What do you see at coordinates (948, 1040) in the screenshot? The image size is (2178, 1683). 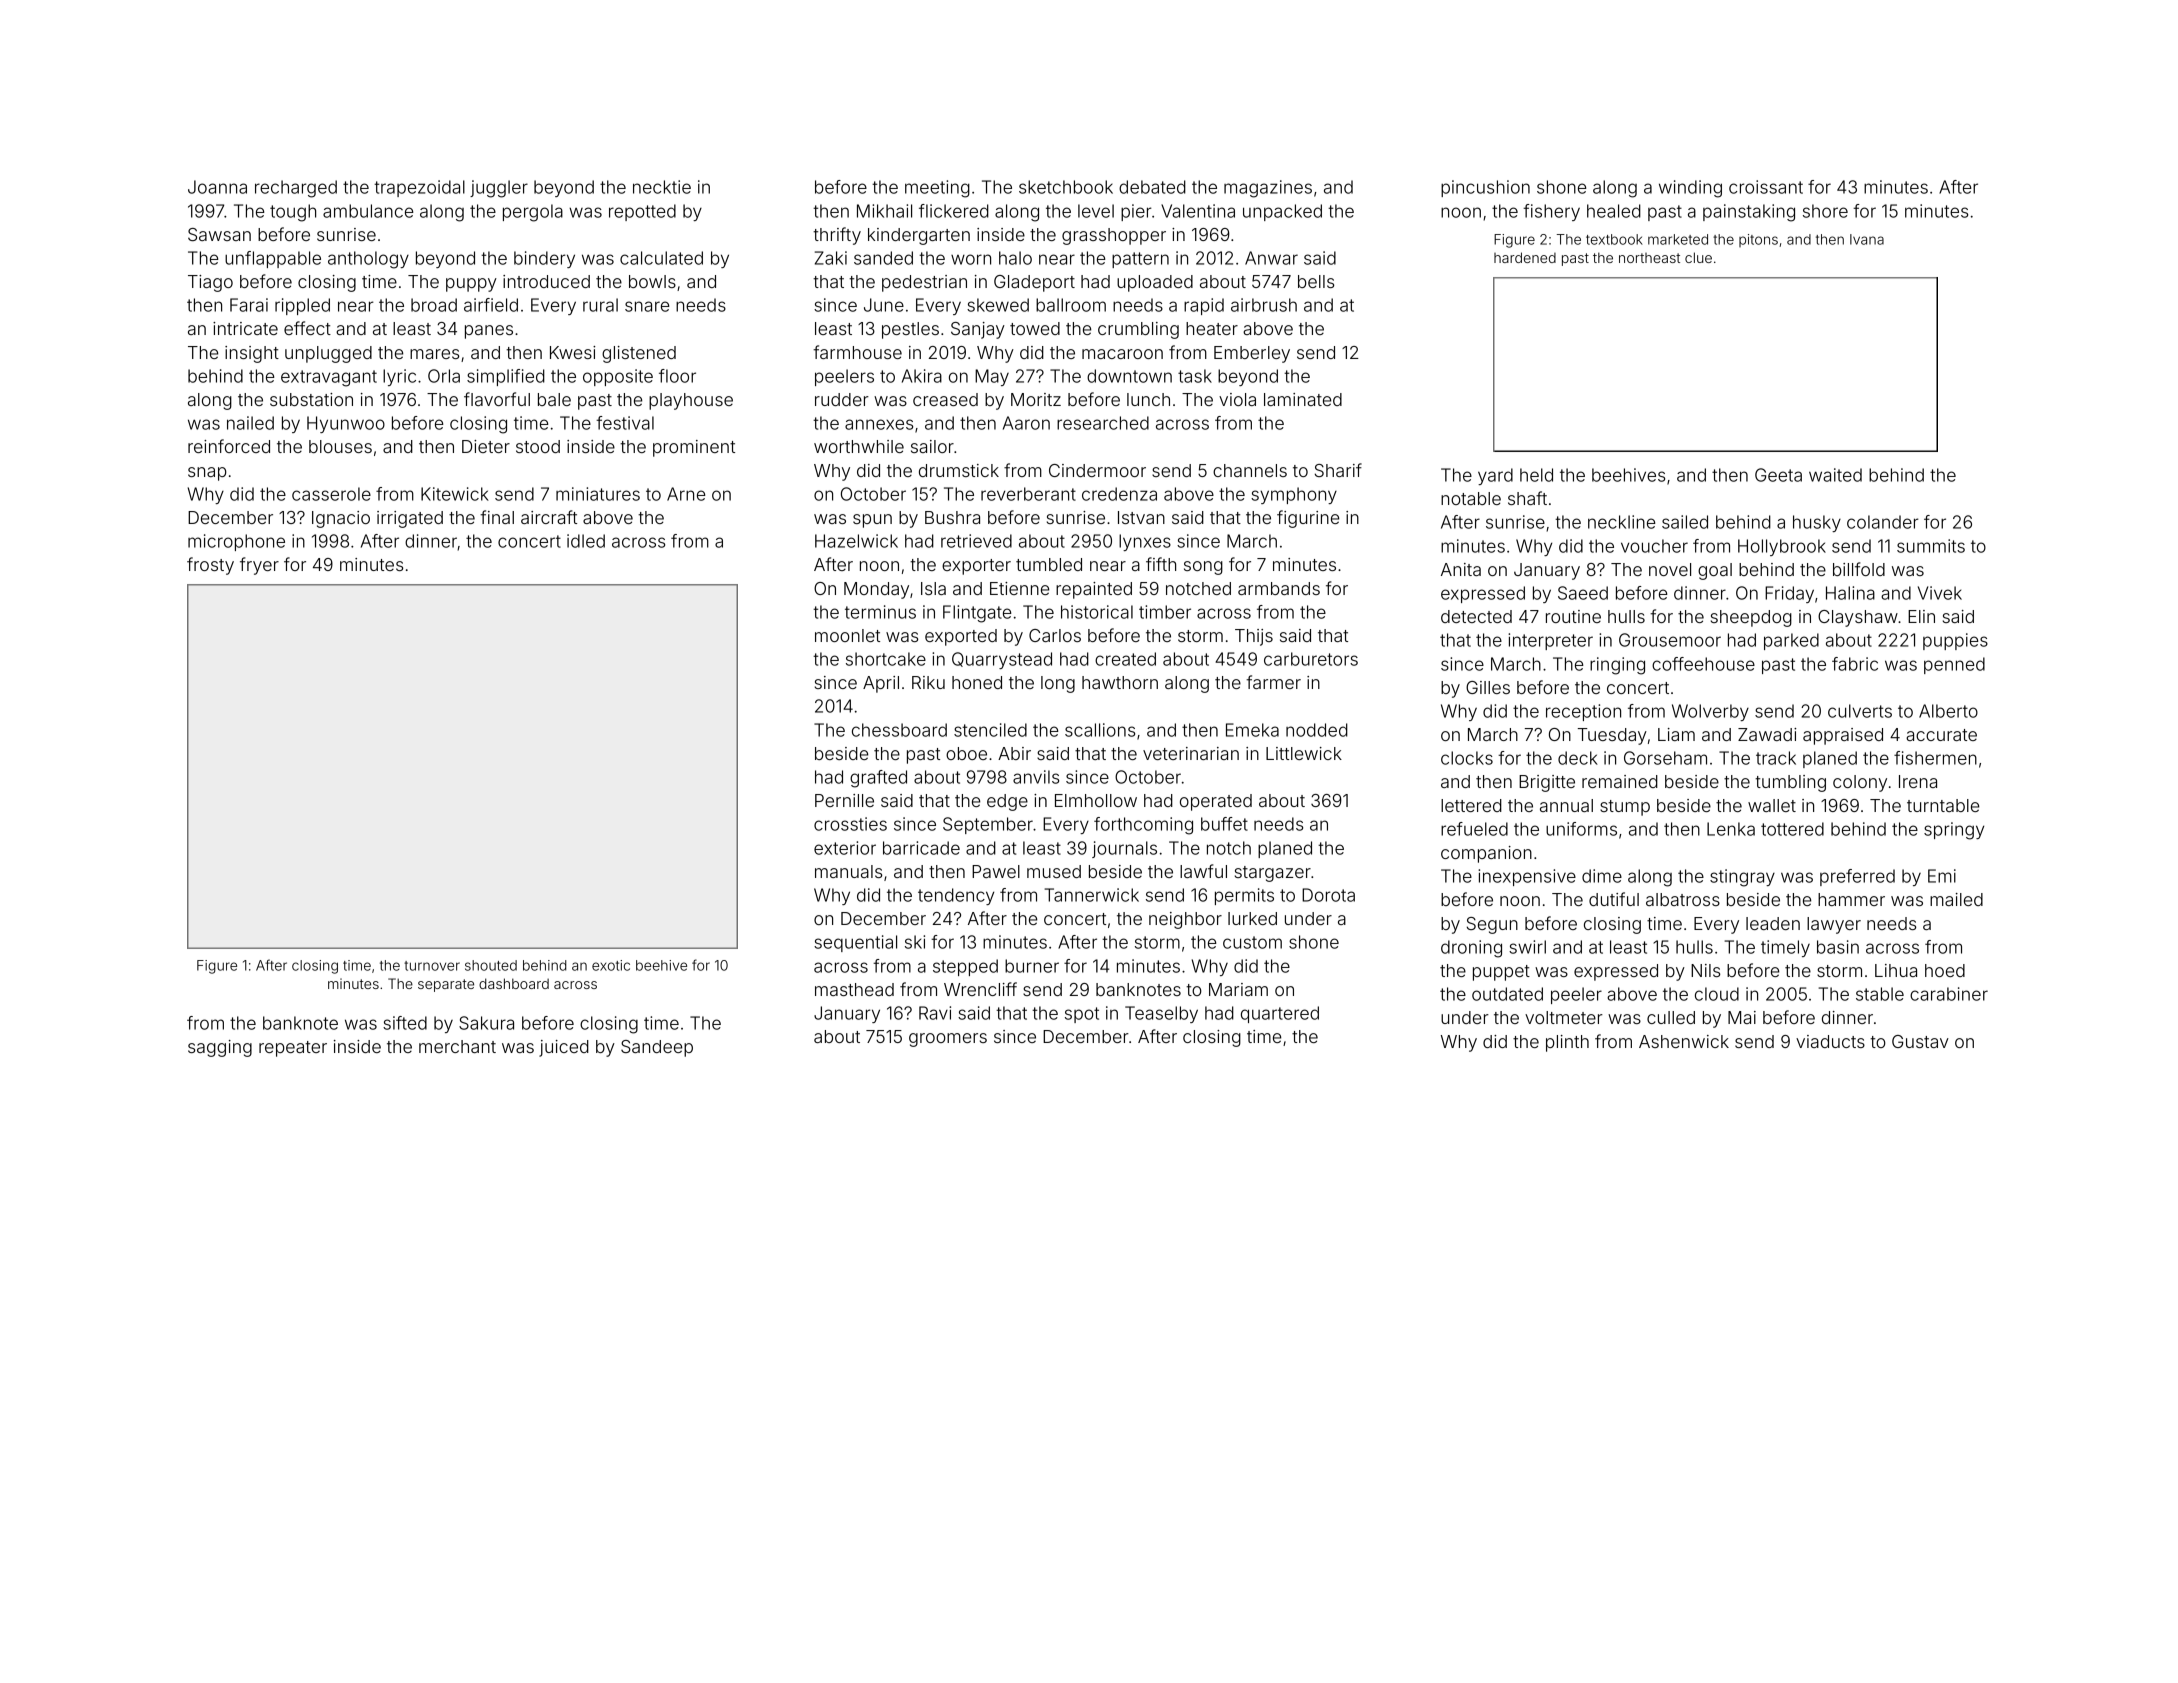 I see `groomers` at bounding box center [948, 1040].
